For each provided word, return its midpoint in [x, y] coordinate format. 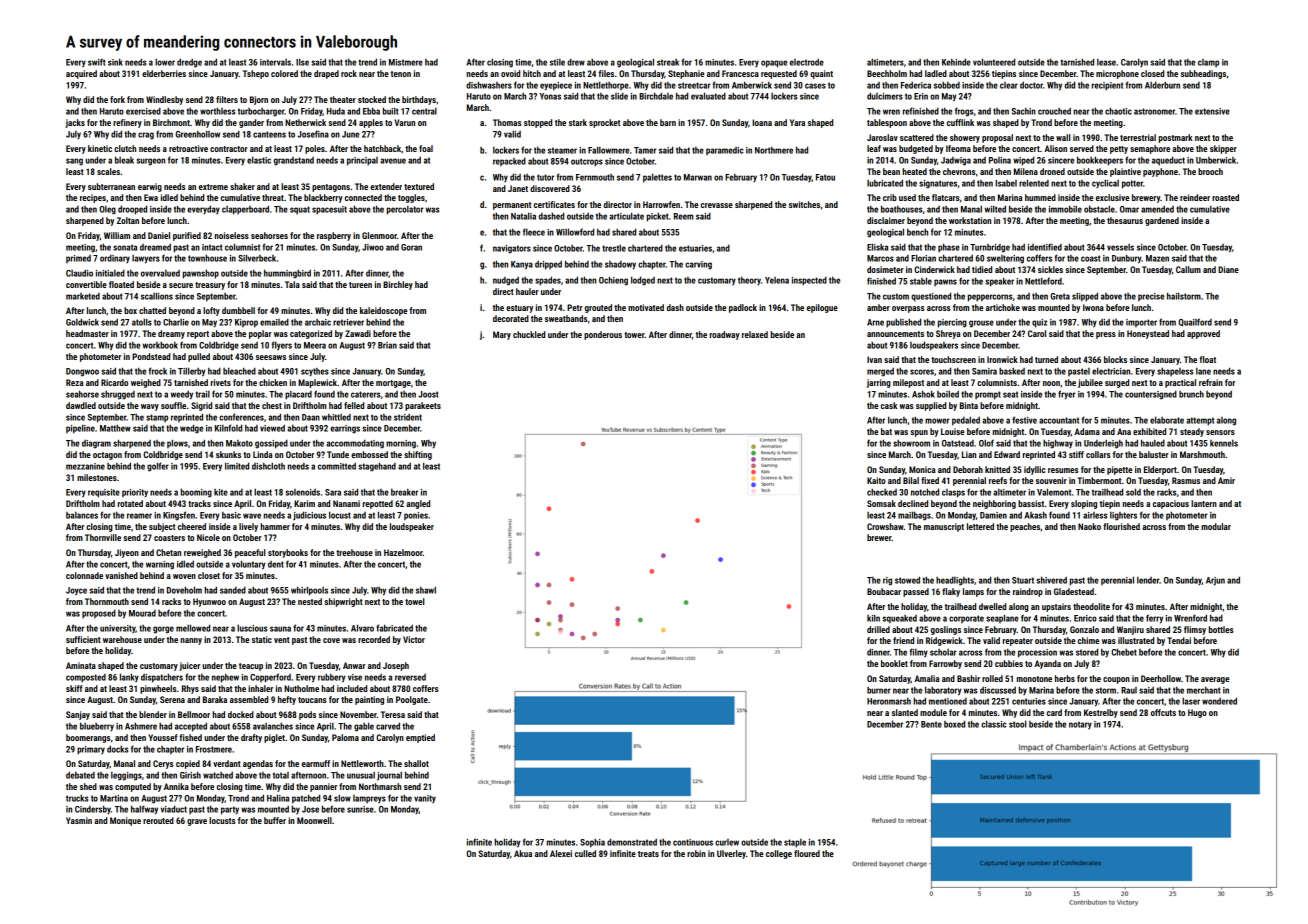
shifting [418, 455]
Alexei [561, 853]
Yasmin [79, 820]
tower [634, 335]
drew [576, 62]
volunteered [994, 62]
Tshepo [256, 74]
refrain [1211, 382]
